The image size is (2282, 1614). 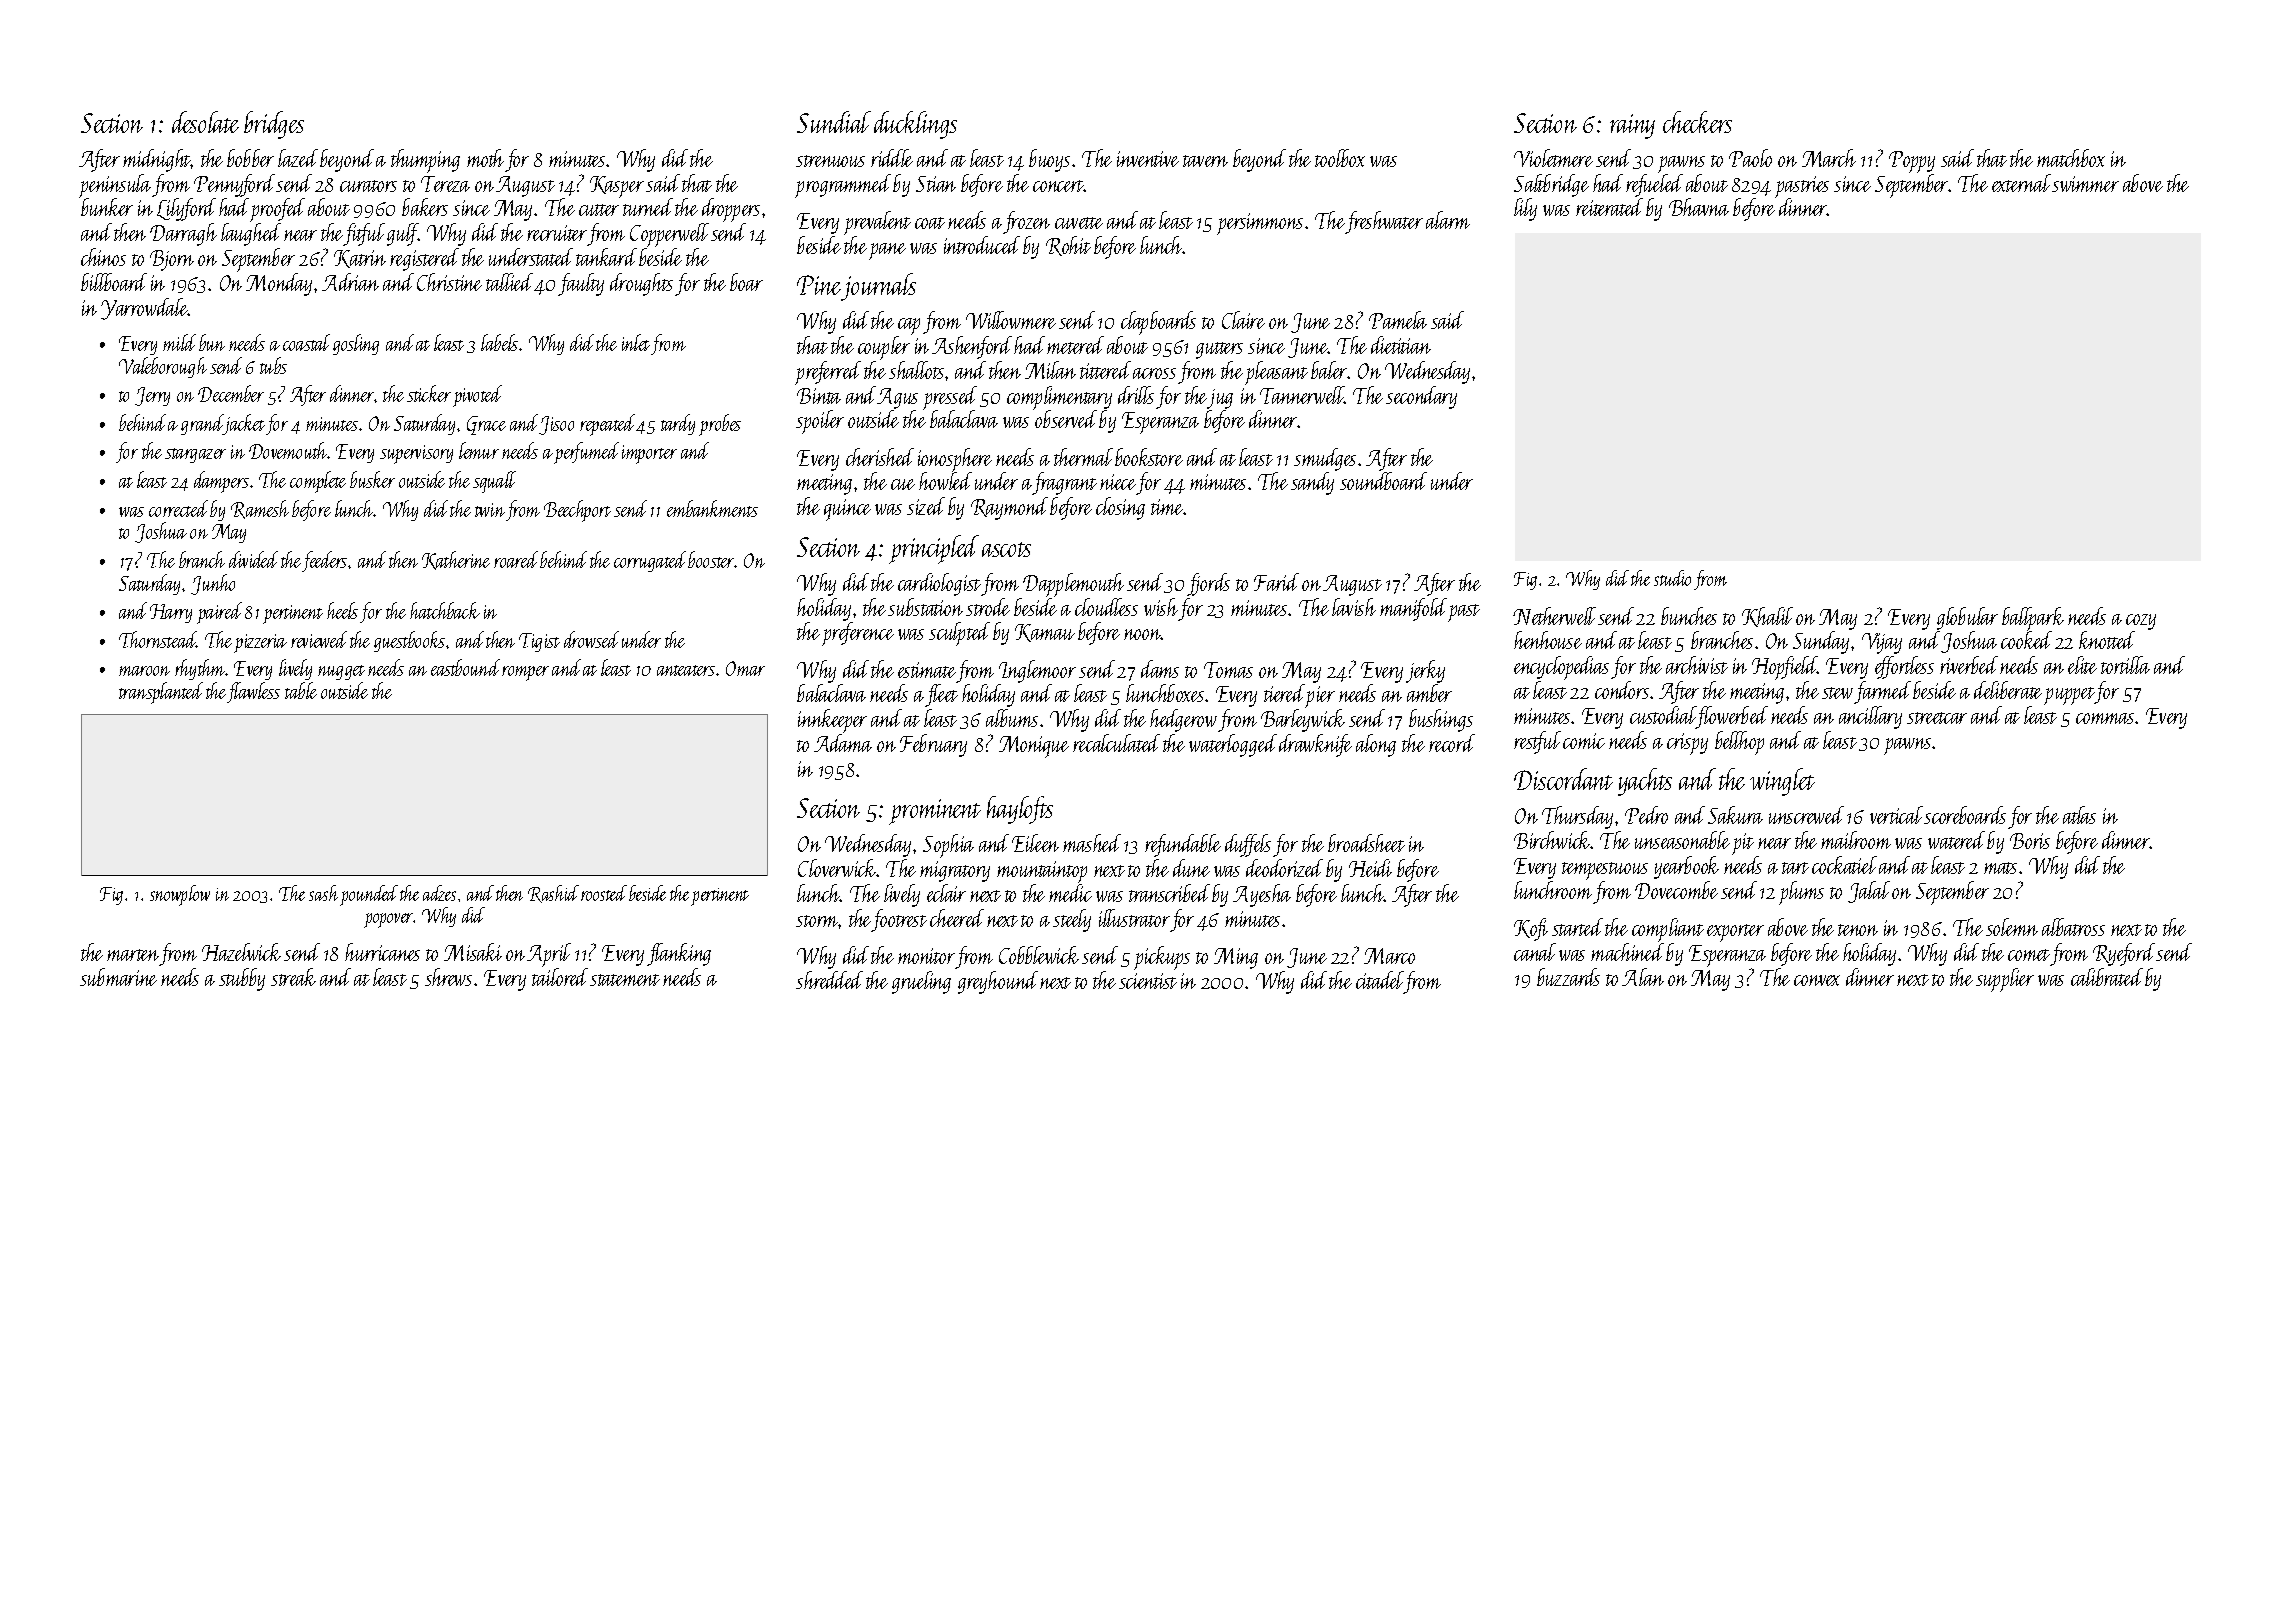 I want to click on ducklings, so click(x=915, y=125).
